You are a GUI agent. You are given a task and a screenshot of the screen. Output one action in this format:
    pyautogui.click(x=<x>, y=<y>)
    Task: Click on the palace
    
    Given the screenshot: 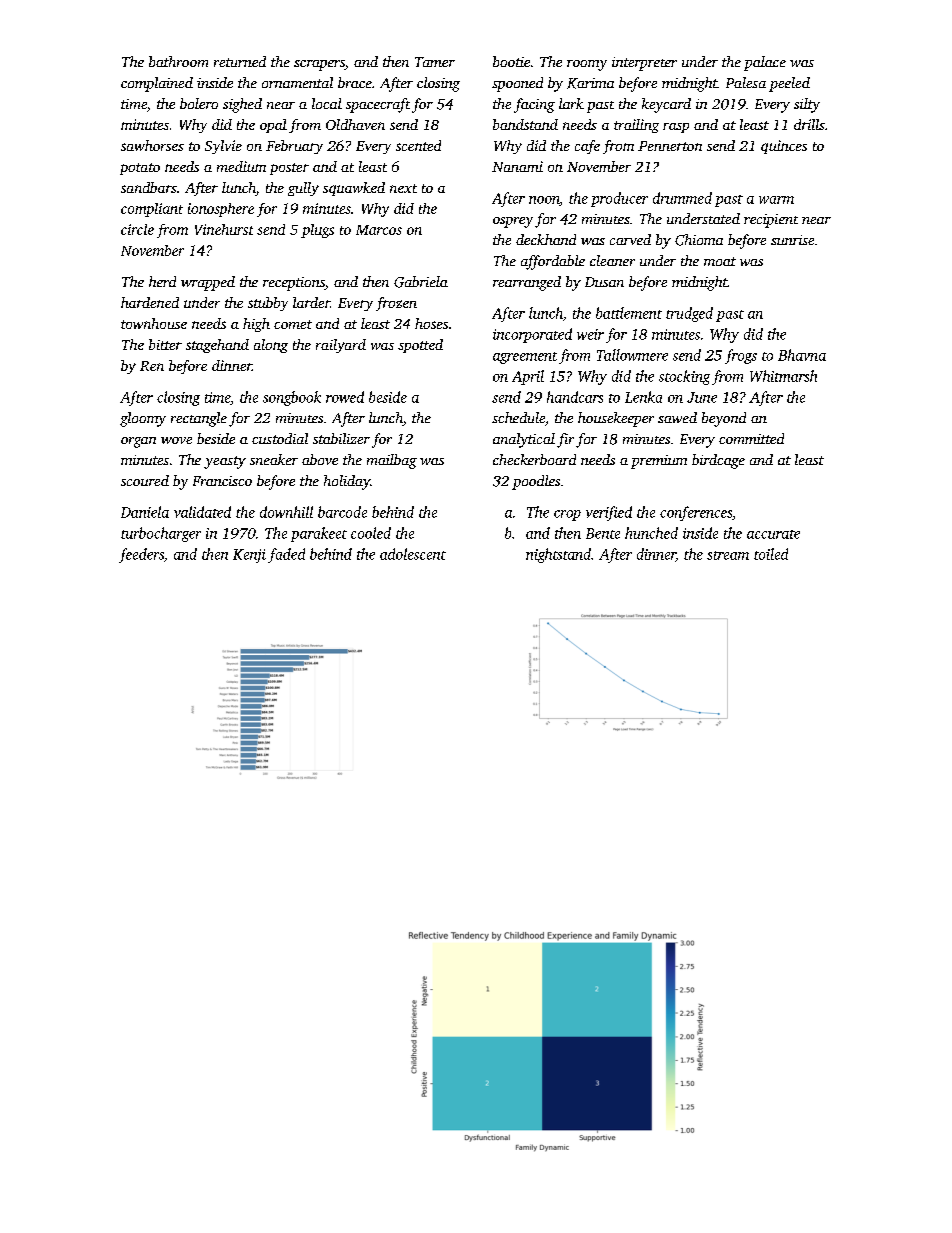 What is the action you would take?
    pyautogui.click(x=765, y=63)
